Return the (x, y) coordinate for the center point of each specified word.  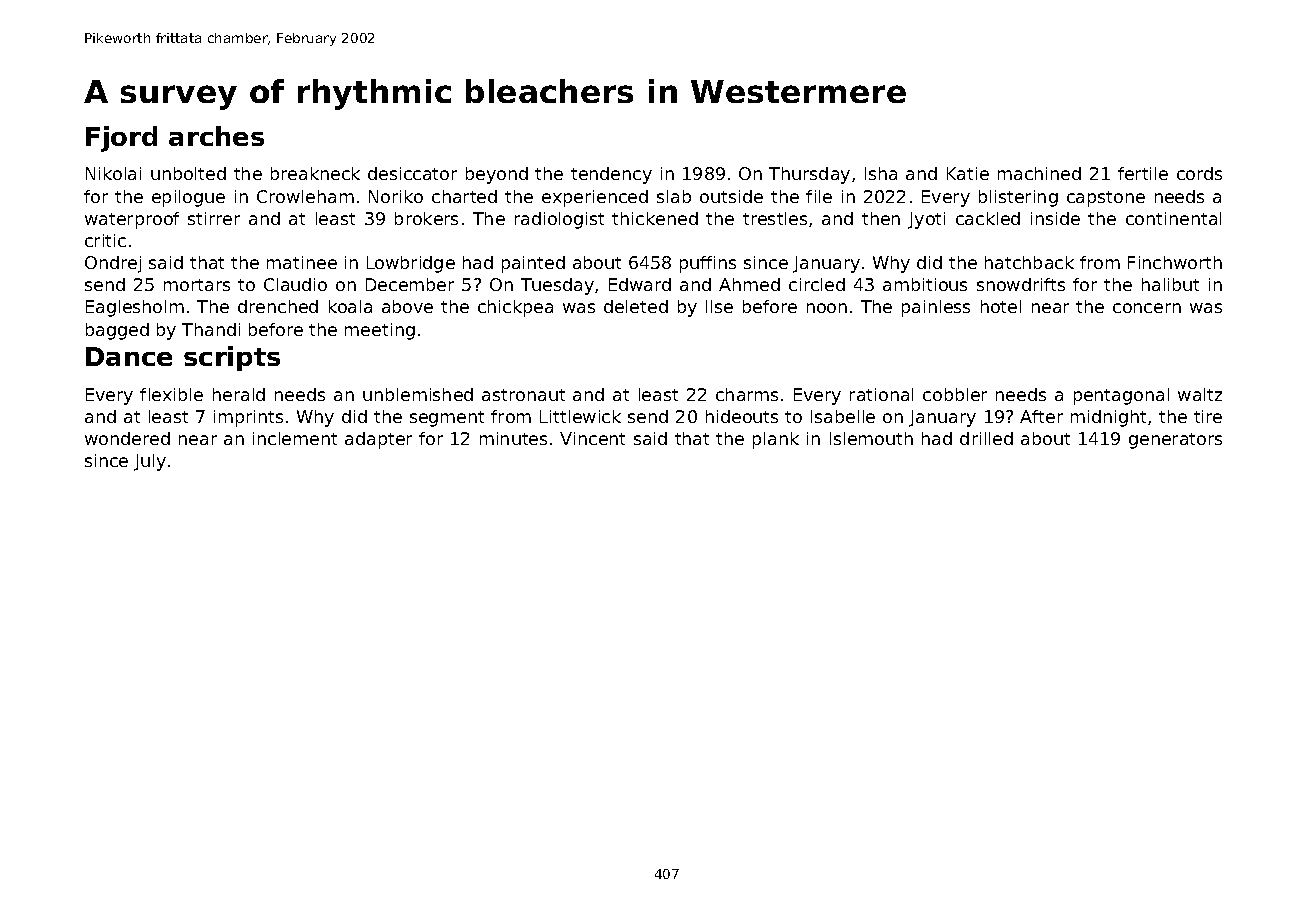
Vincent (592, 438)
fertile (1143, 173)
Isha (881, 173)
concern (1147, 308)
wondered (127, 438)
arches (216, 136)
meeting (380, 331)
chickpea (515, 308)
